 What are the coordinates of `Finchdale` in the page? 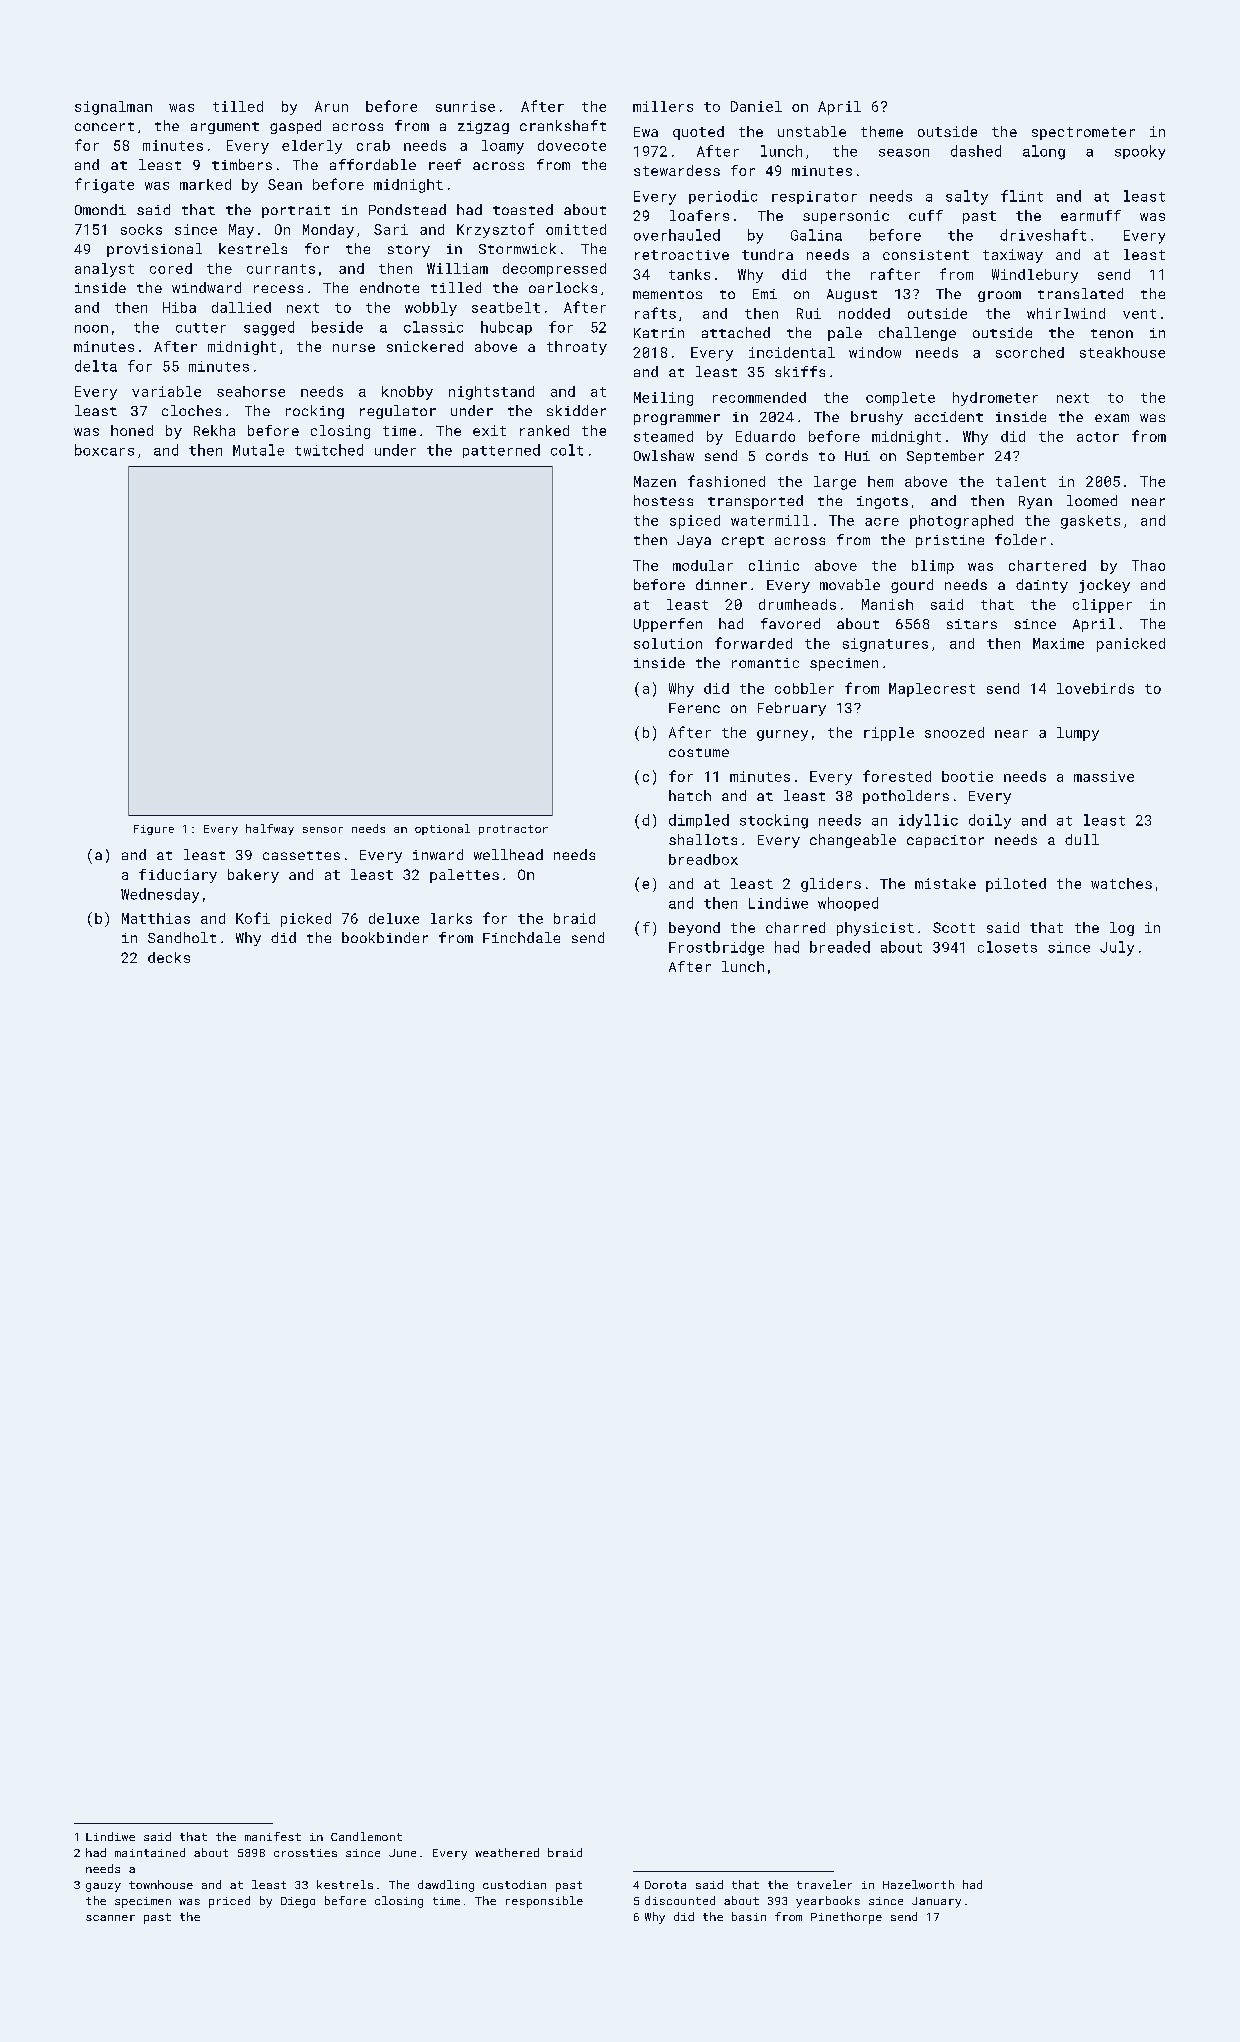 It's located at (521, 937).
